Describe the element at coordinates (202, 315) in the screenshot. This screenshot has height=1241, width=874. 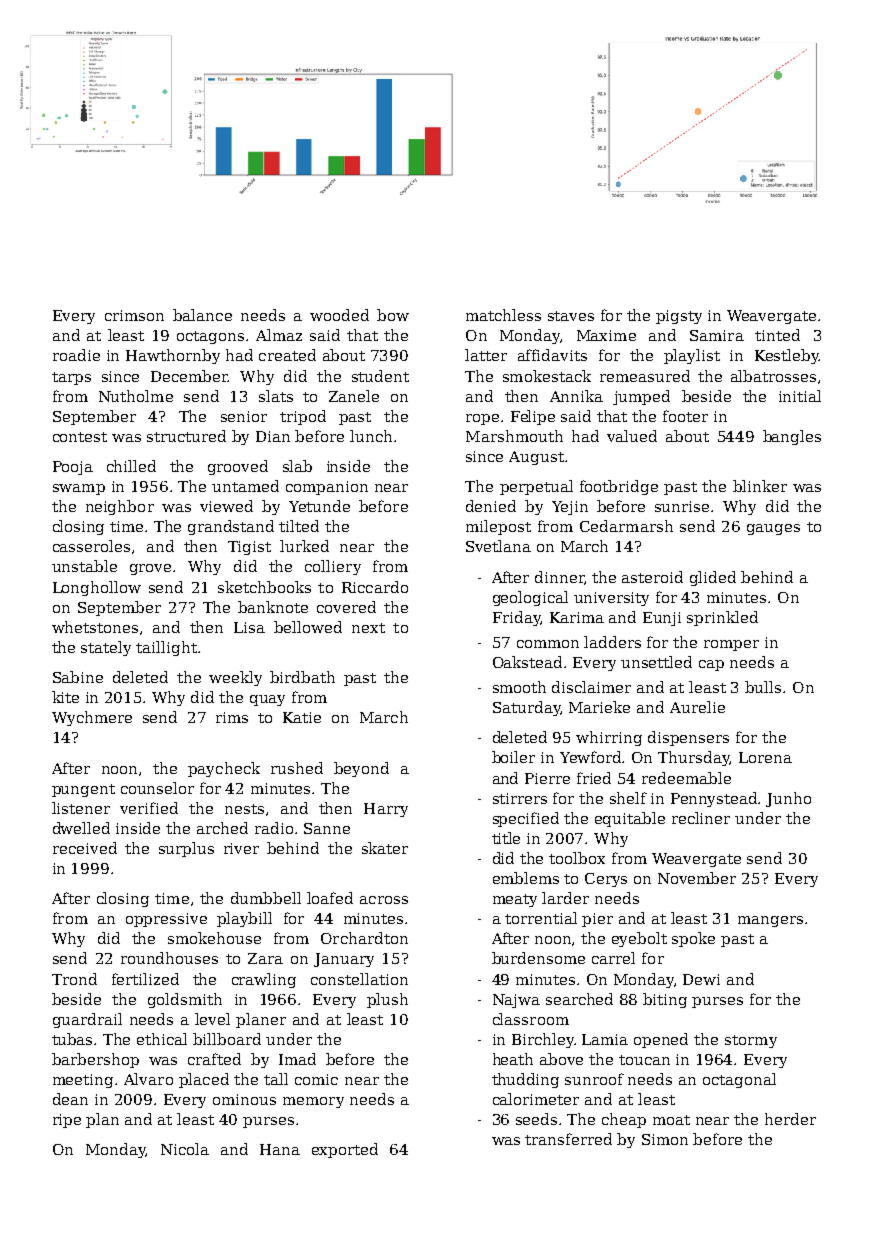
I see `balance` at that location.
